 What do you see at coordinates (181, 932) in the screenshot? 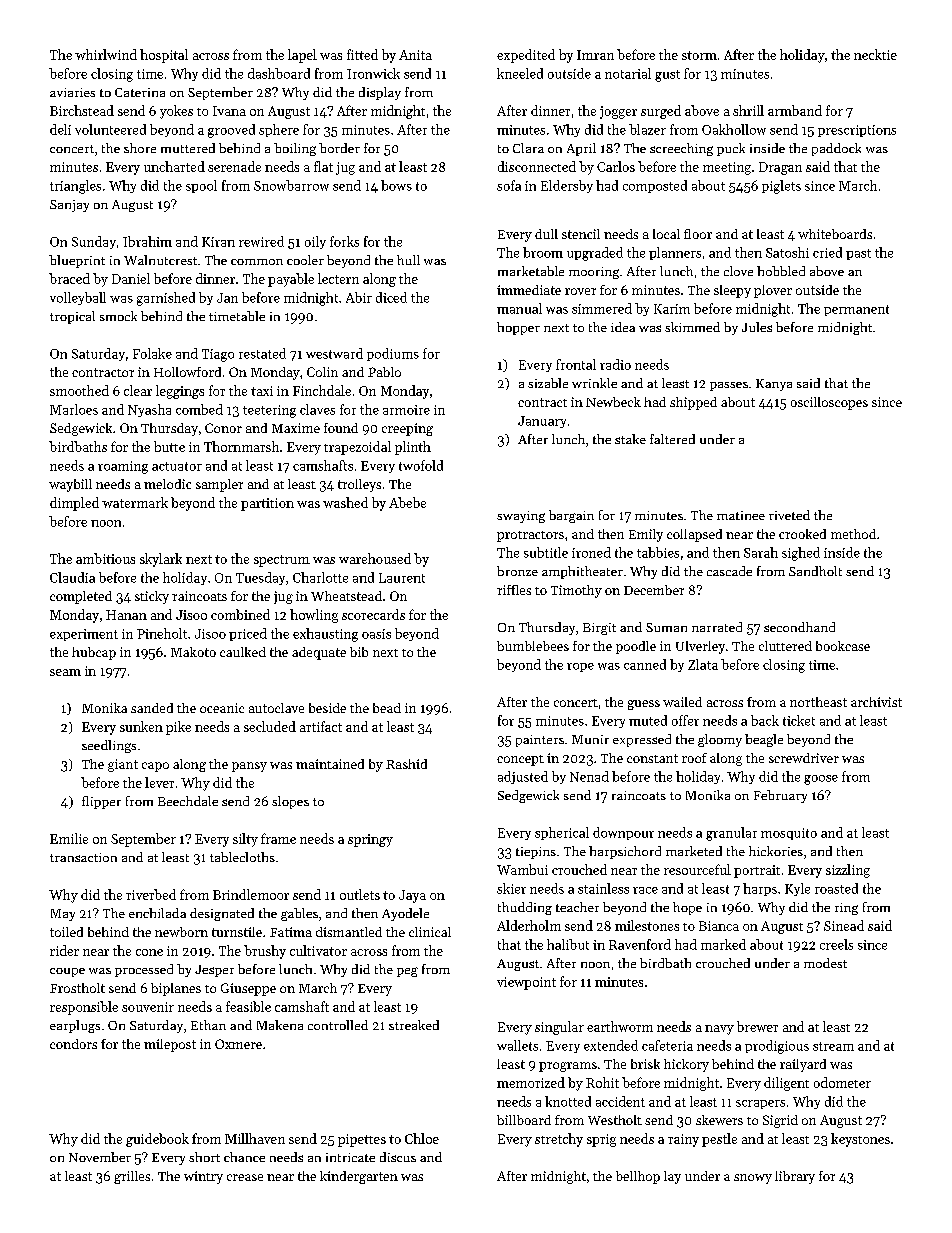
I see `newborn` at bounding box center [181, 932].
